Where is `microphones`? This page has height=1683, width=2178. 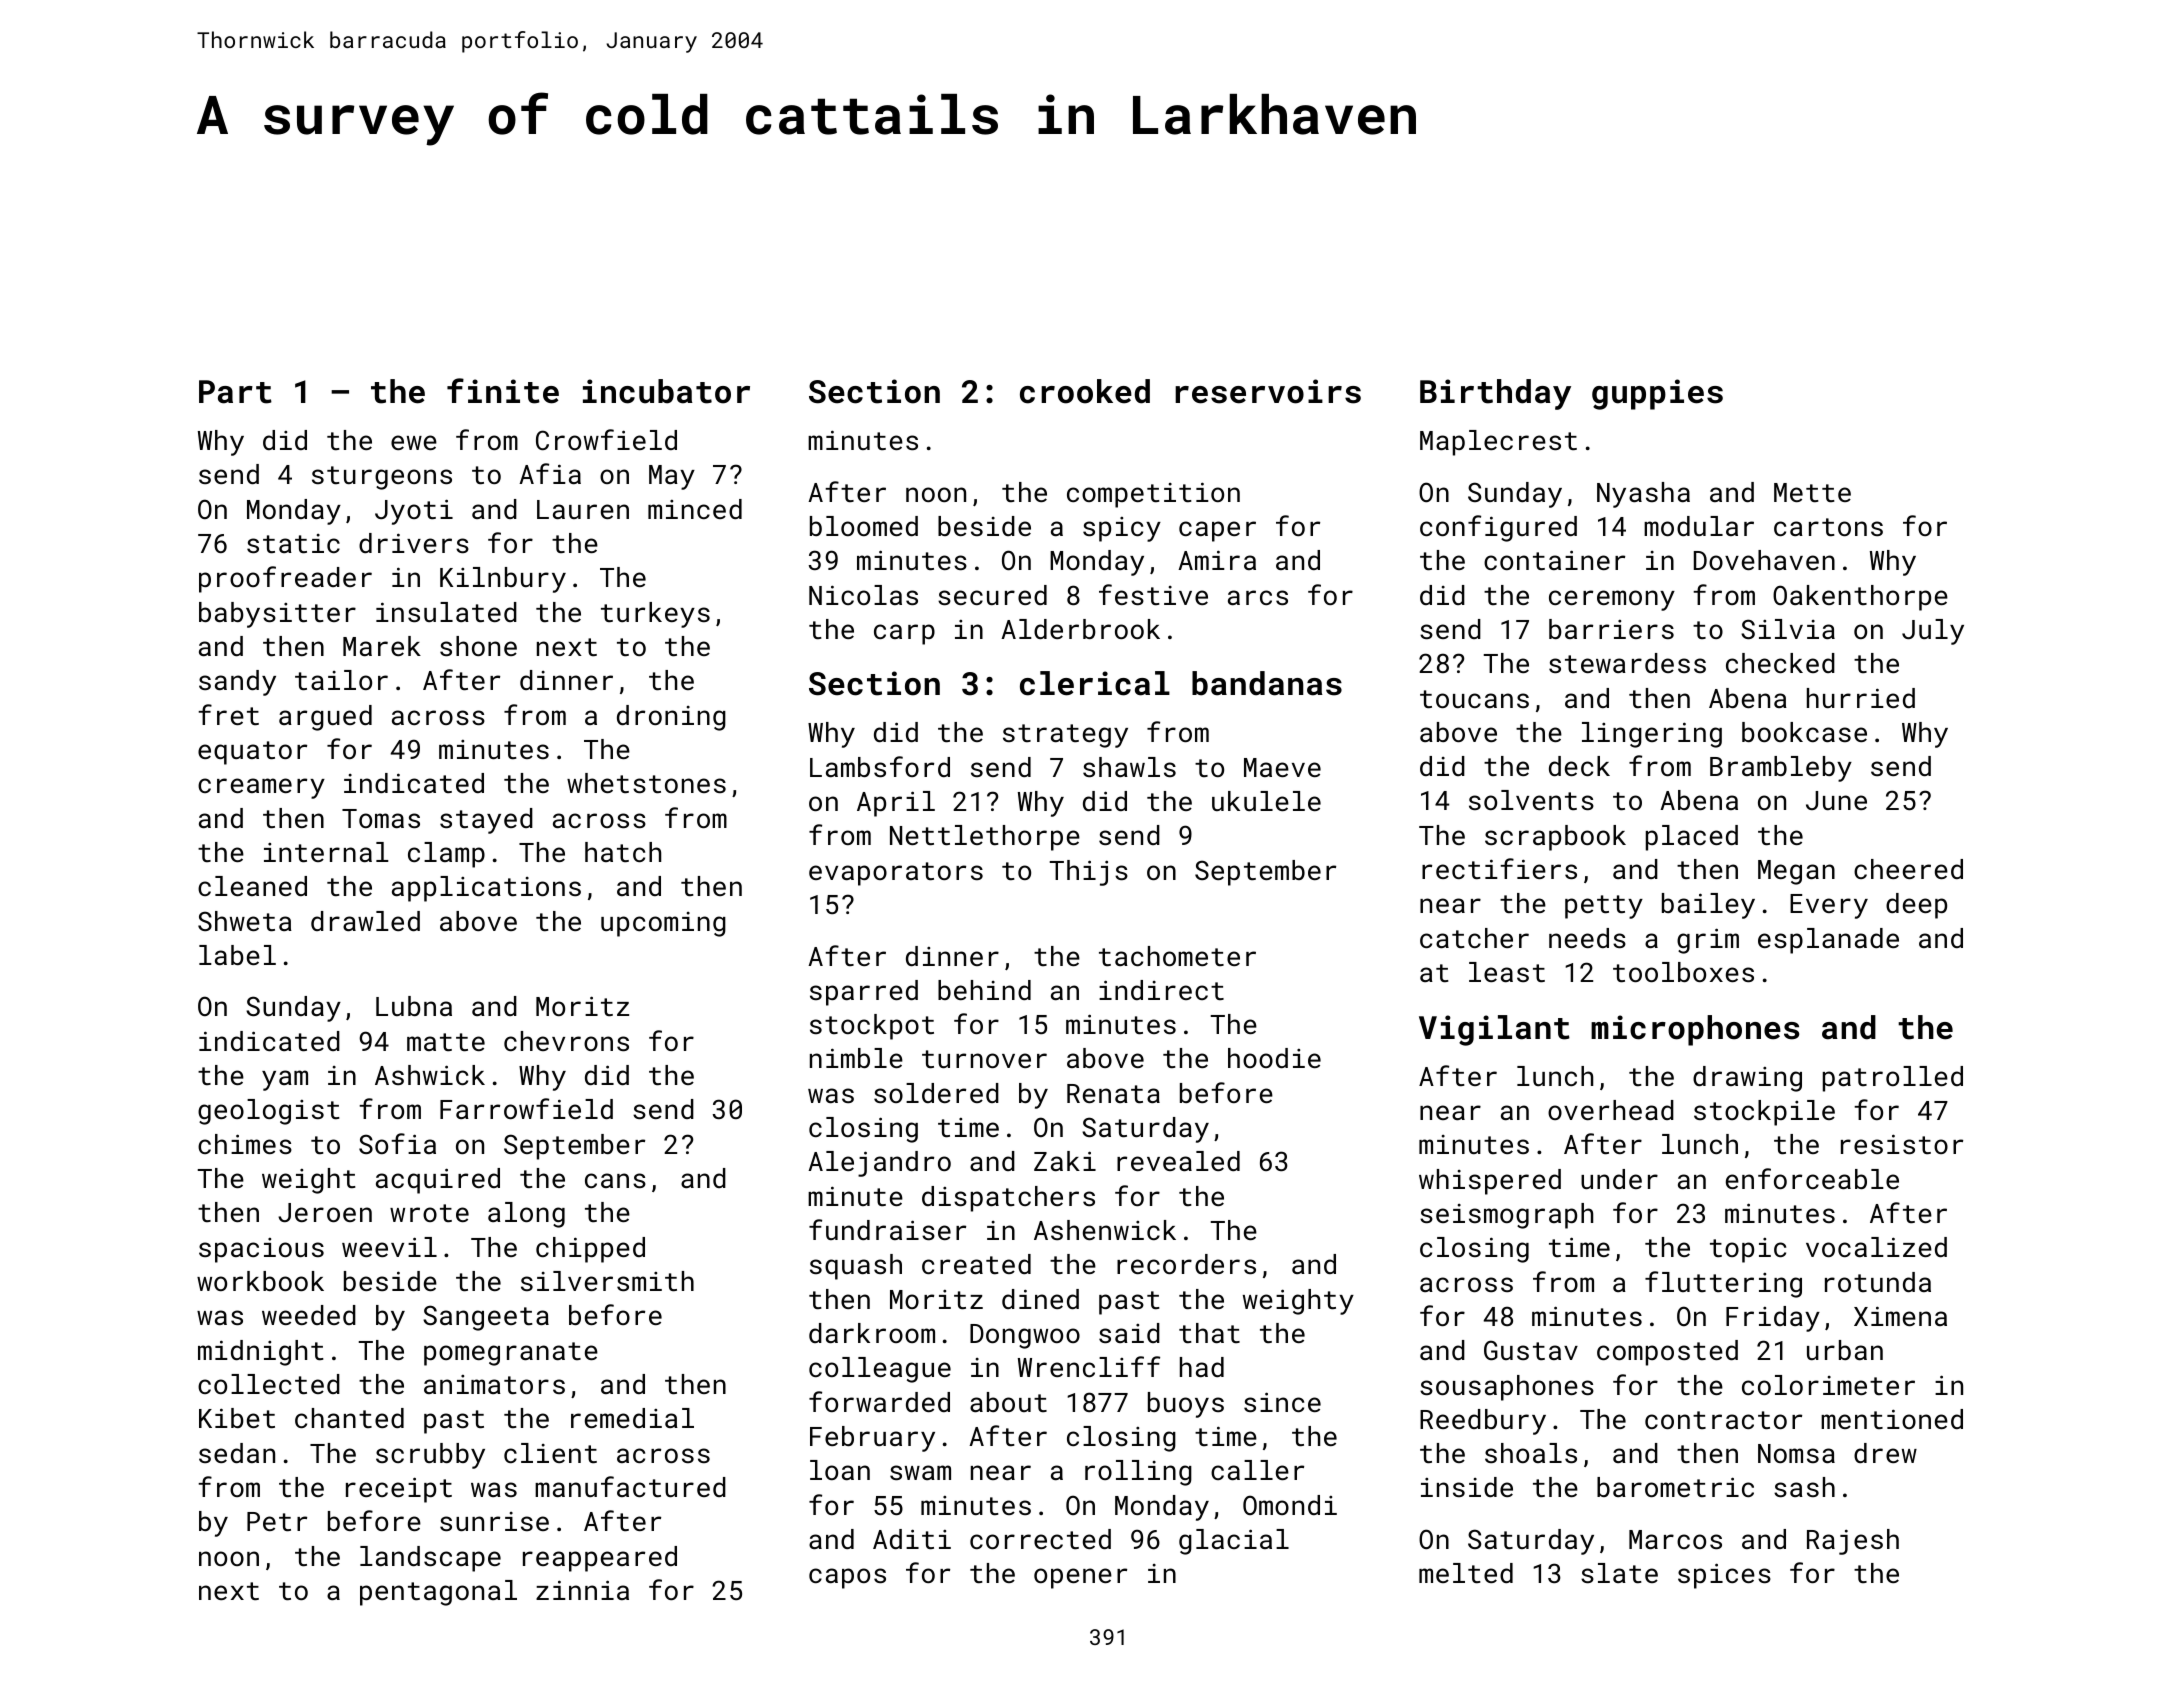
microphones is located at coordinates (1695, 1030).
